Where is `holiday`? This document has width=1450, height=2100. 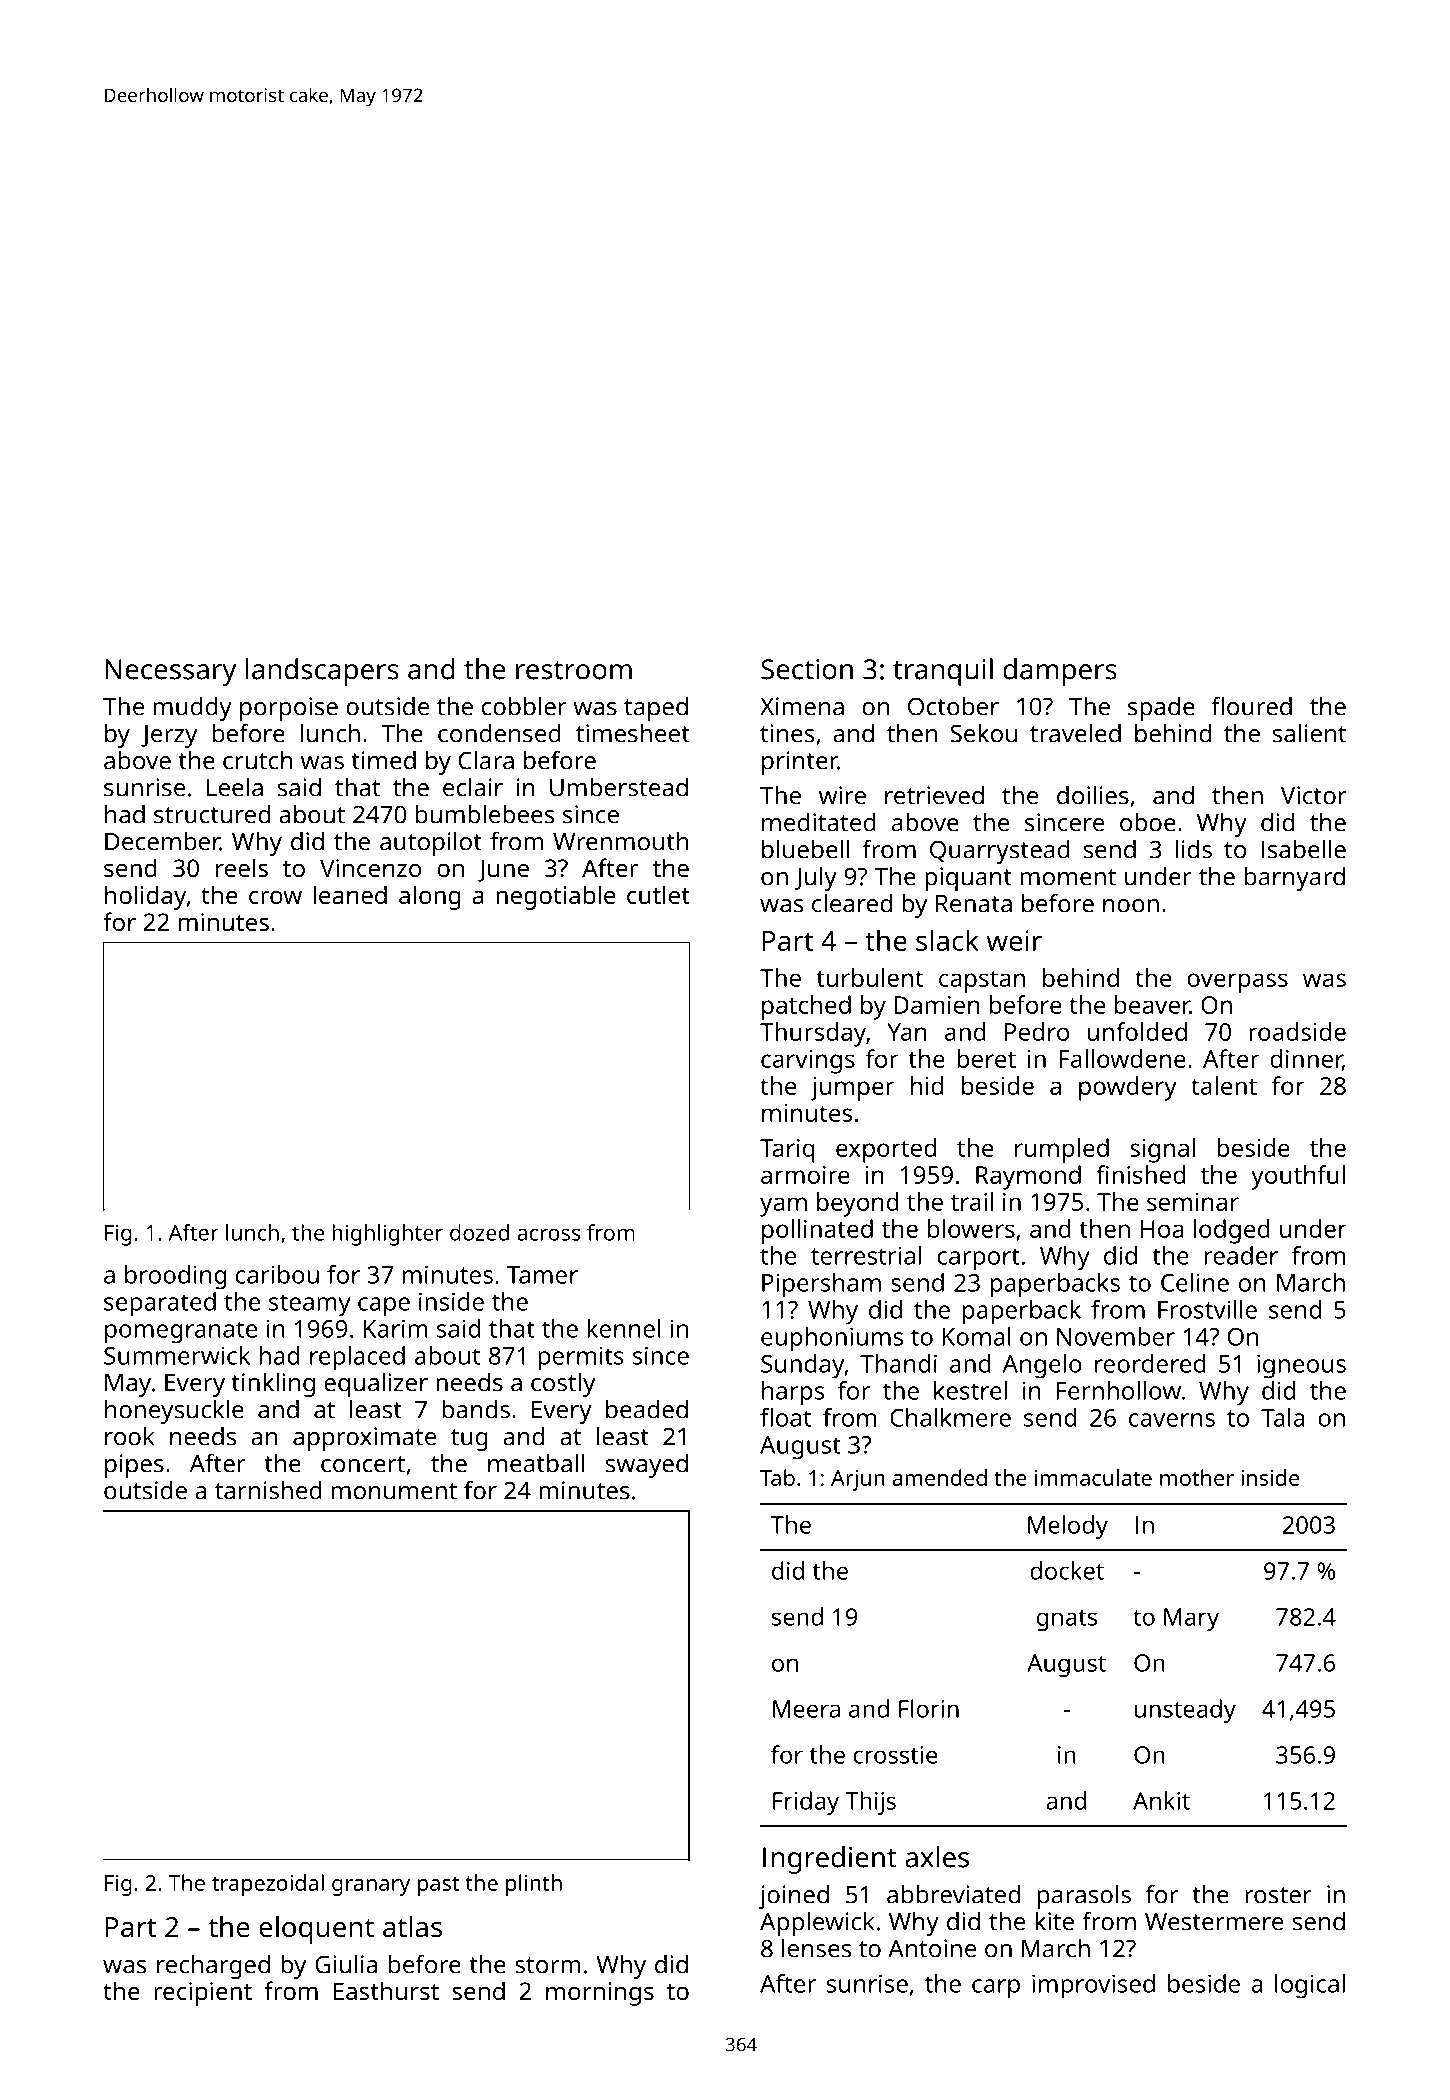 holiday is located at coordinates (145, 897).
